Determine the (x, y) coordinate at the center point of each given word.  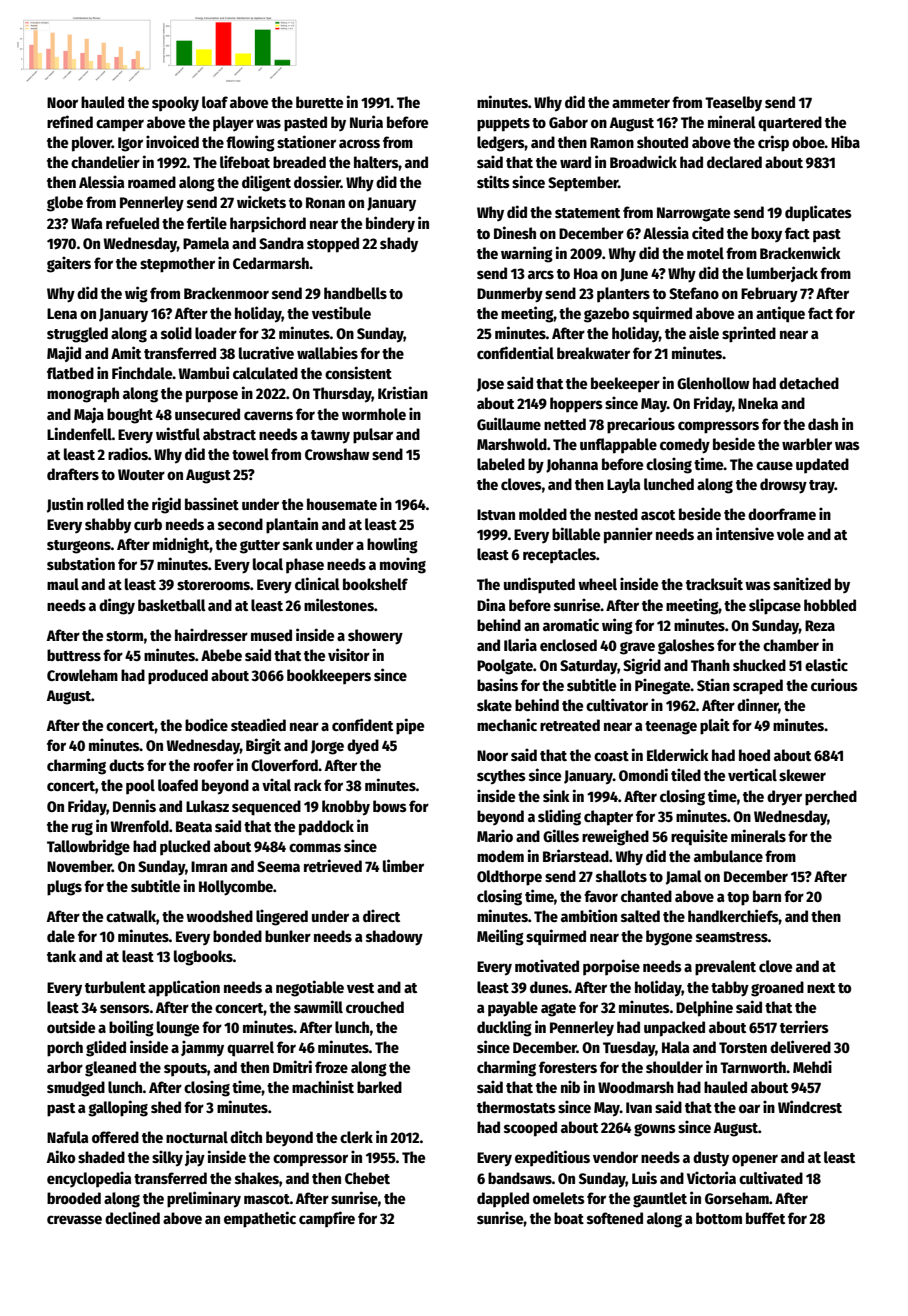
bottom (719, 1218)
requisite (699, 837)
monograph (83, 395)
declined (132, 1217)
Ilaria (520, 644)
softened (615, 1218)
